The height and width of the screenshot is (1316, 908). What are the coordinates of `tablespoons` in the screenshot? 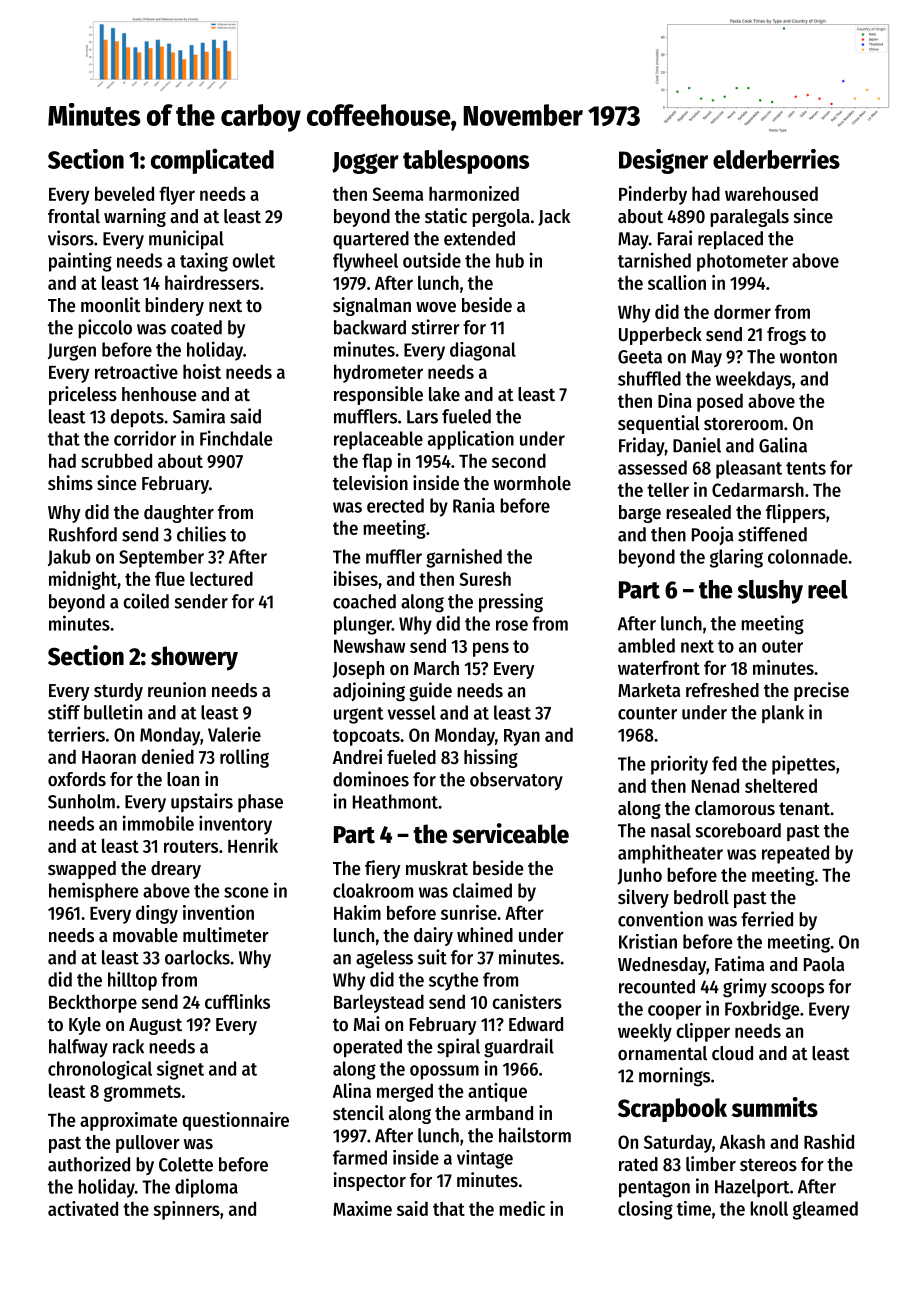 It's located at (466, 162).
